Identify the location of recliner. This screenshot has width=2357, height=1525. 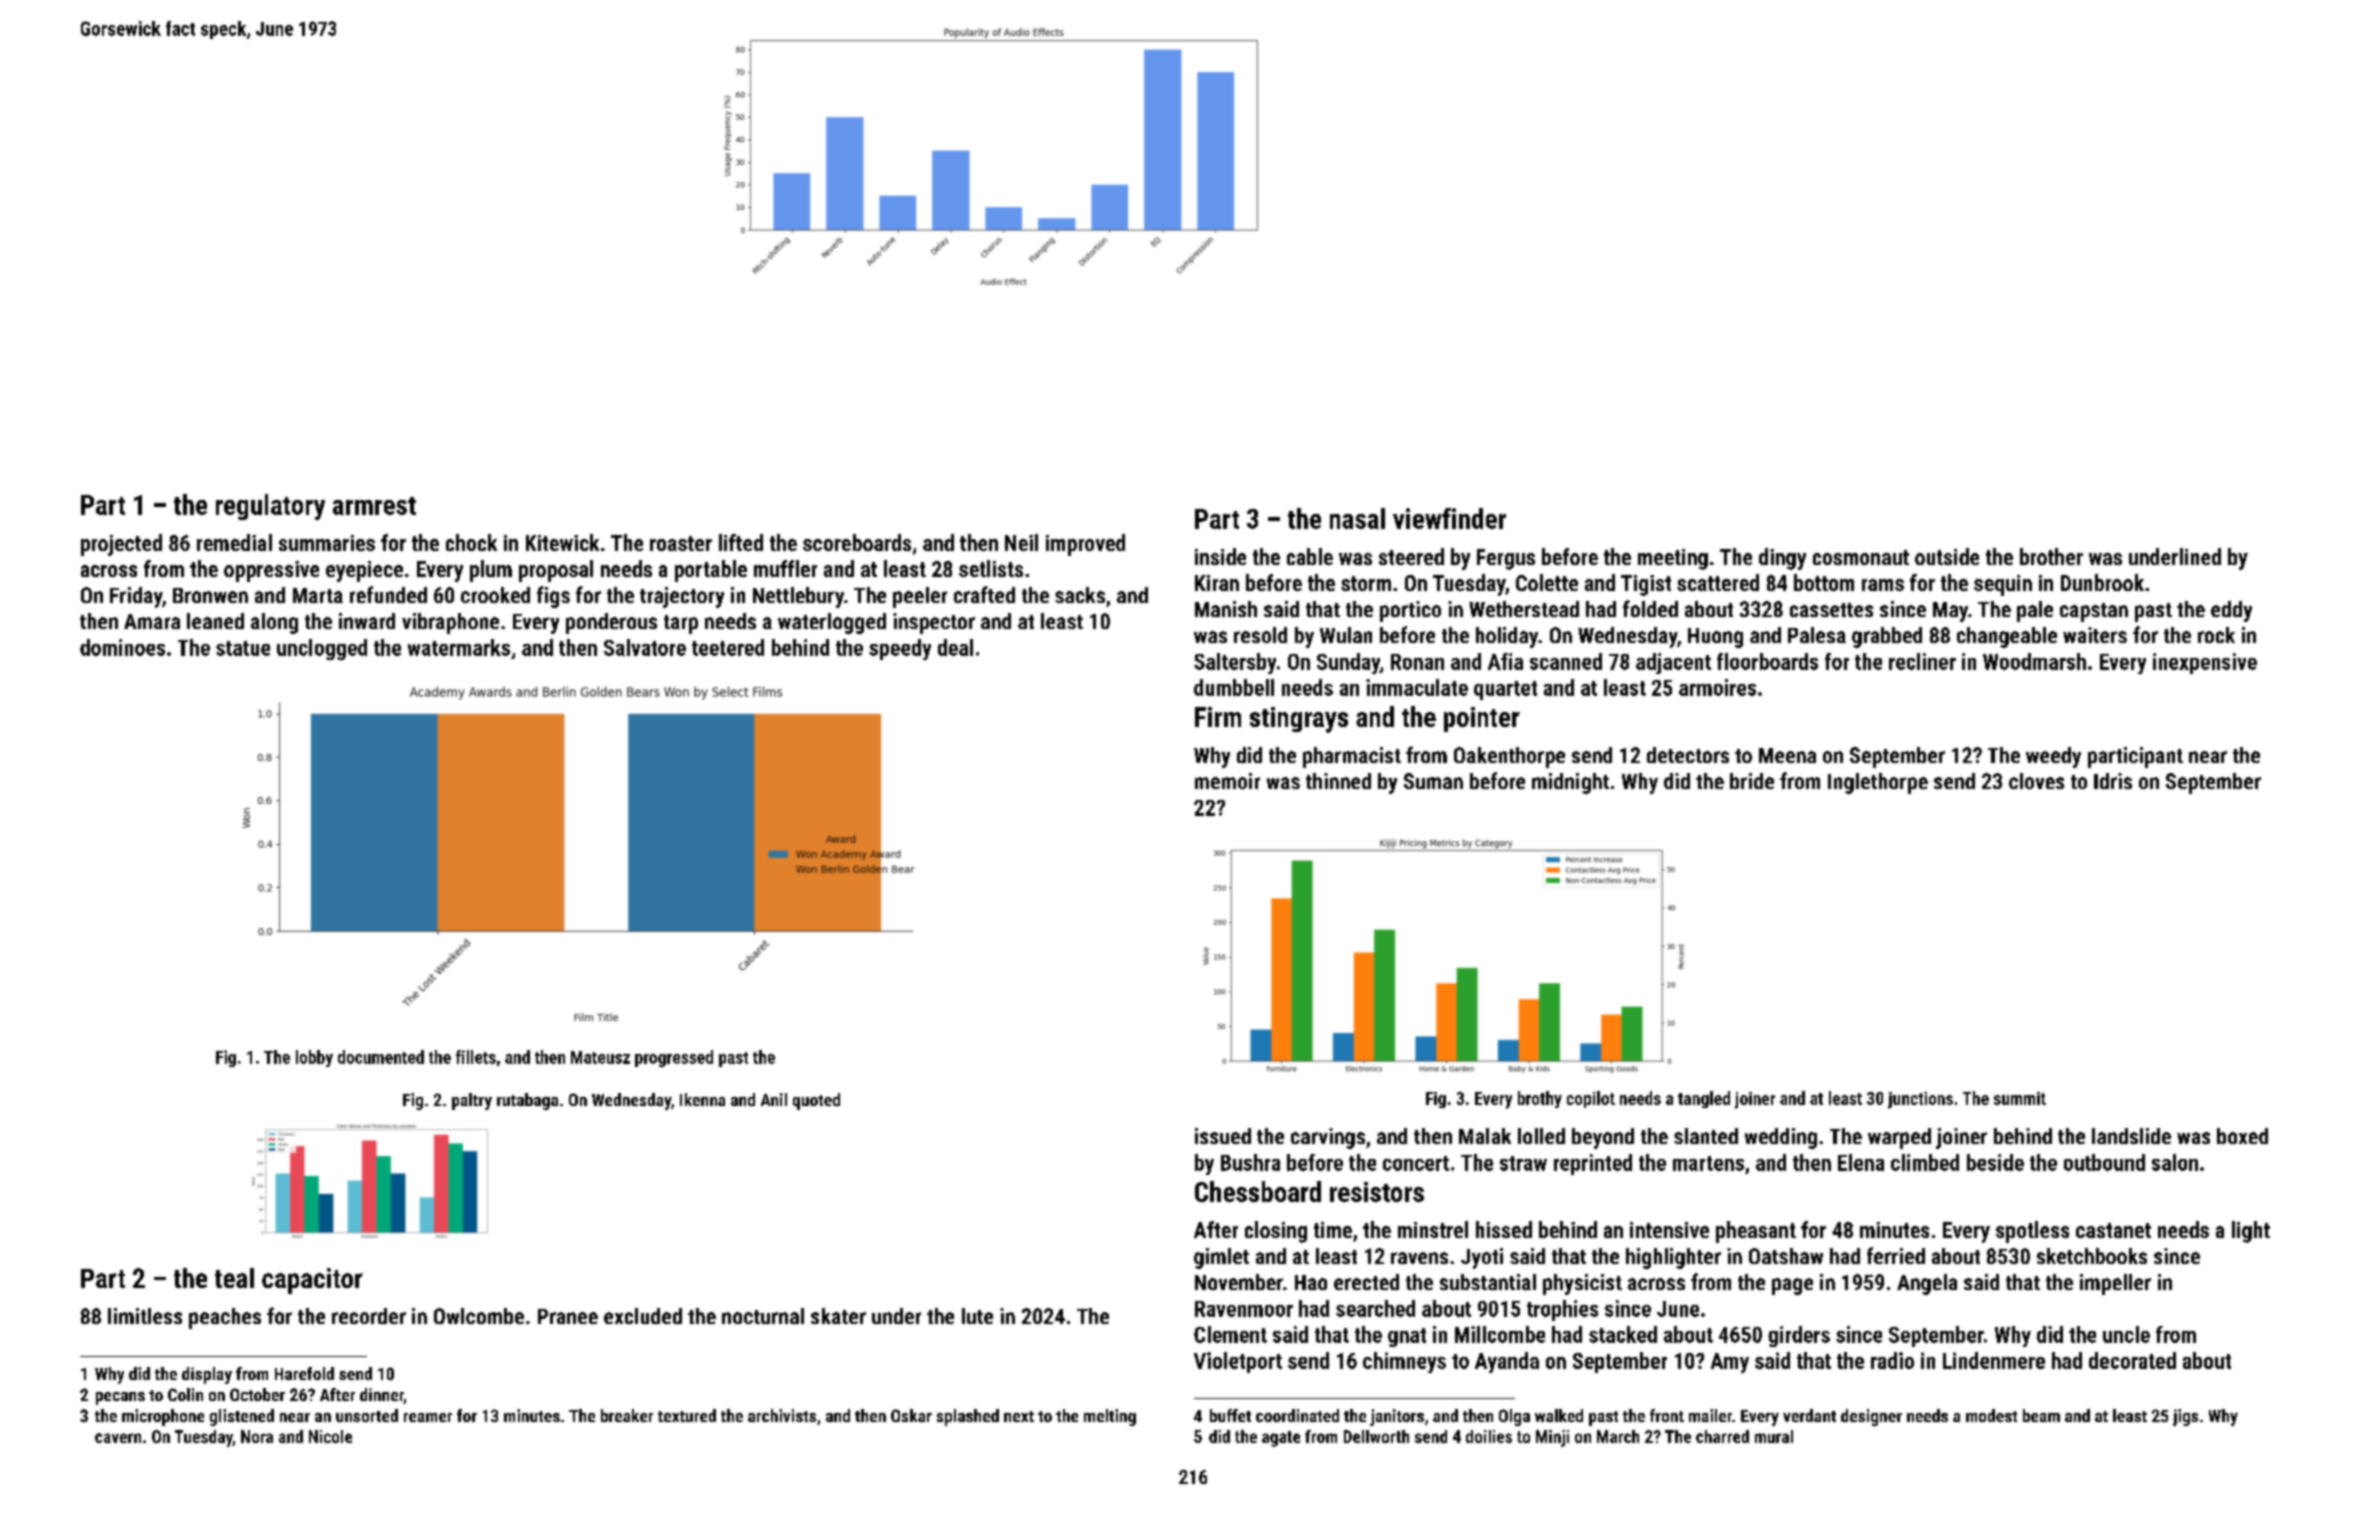
(1922, 661).
